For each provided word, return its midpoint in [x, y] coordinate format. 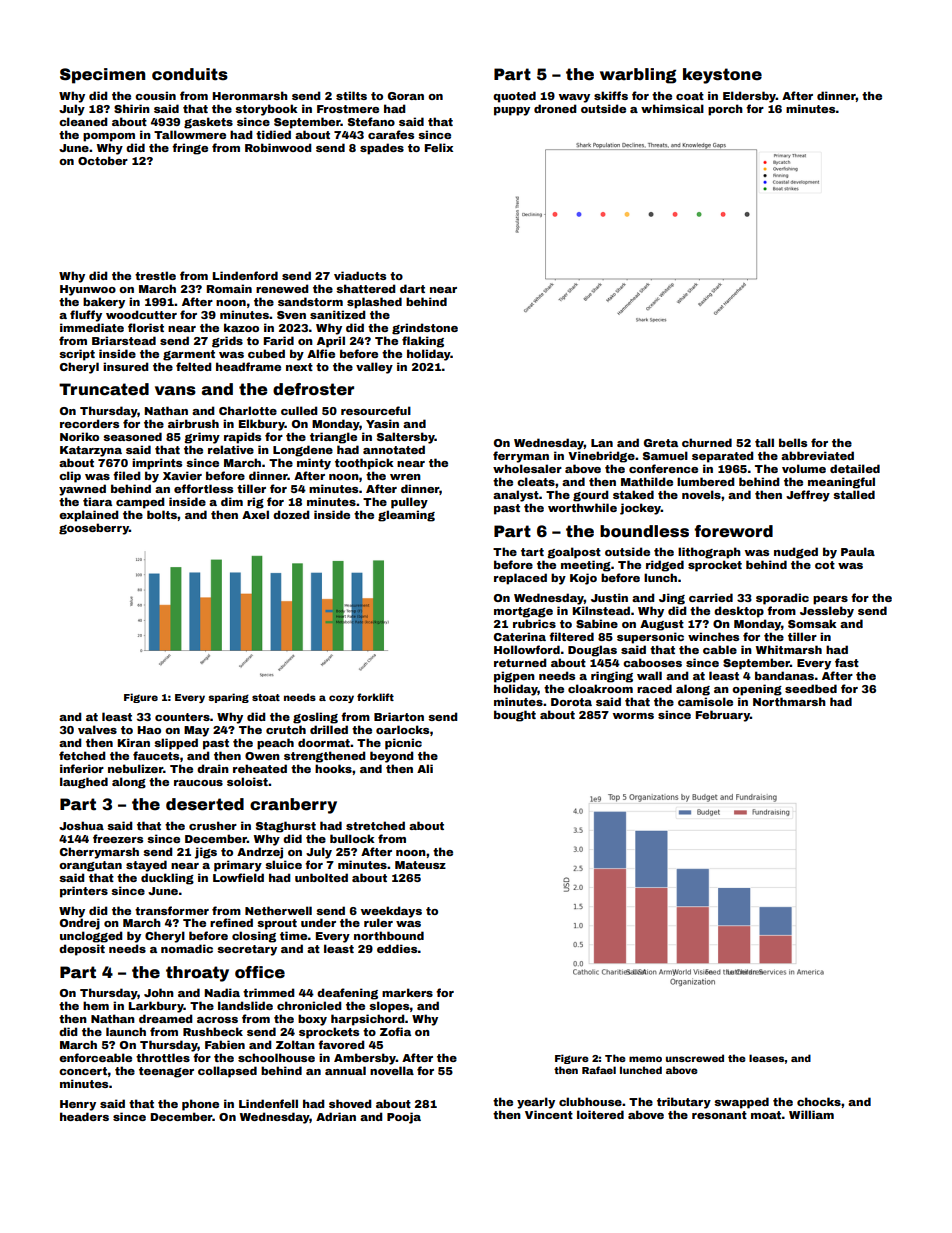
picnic [403, 744]
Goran [406, 96]
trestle [155, 275]
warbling [638, 76]
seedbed [811, 688]
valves [97, 729]
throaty [197, 974]
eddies [397, 948]
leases [767, 1058]
